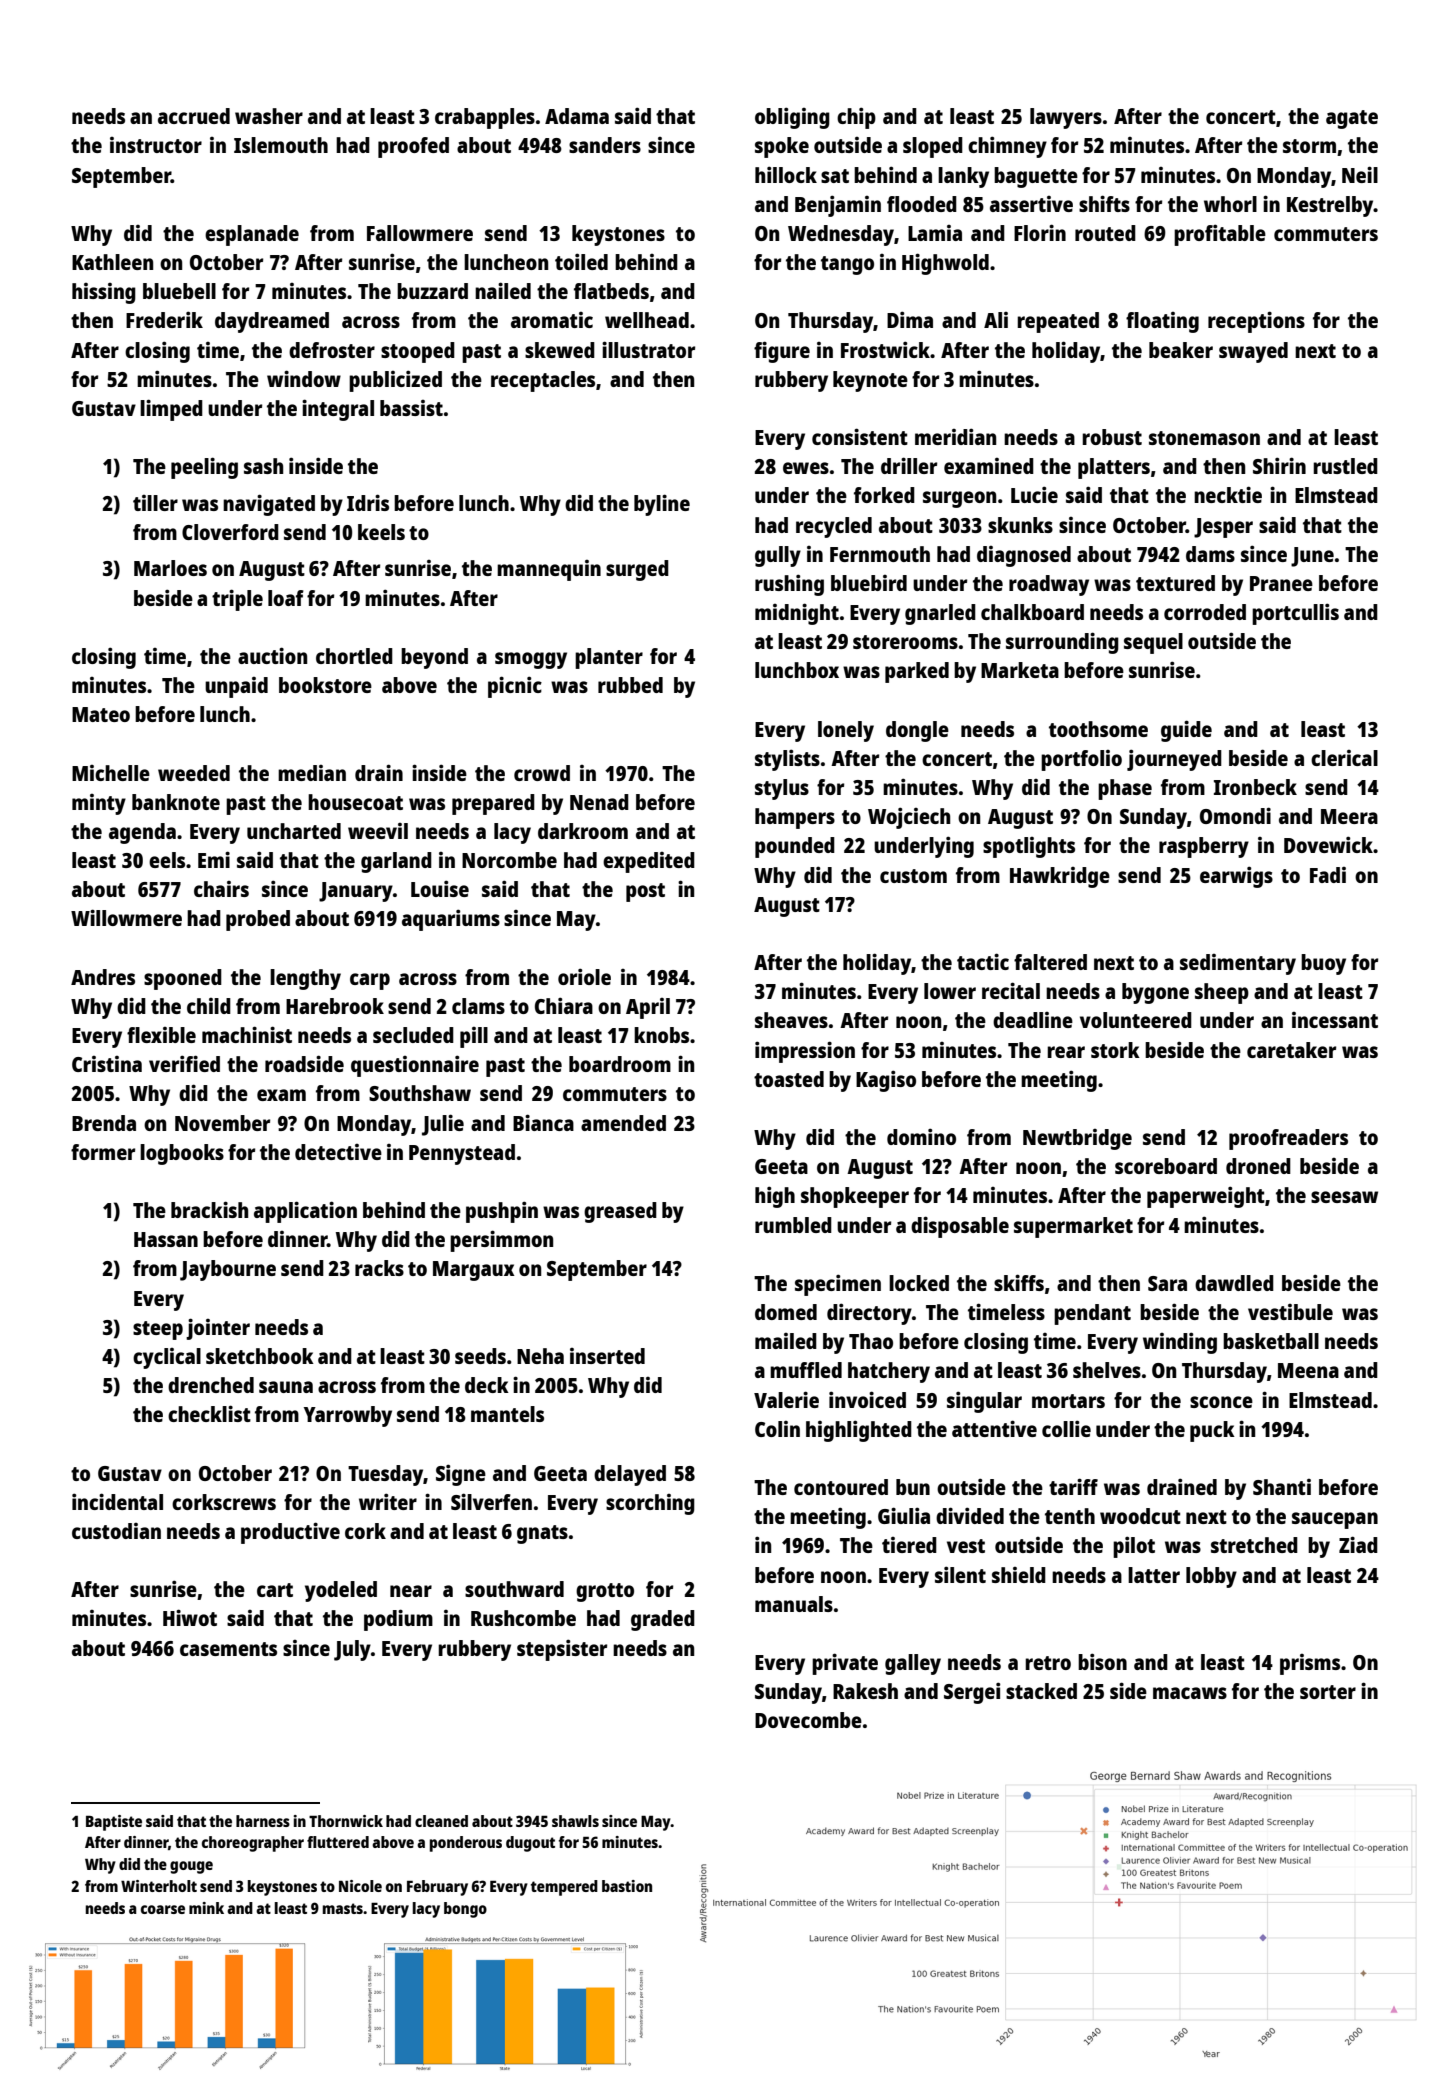 The height and width of the screenshot is (2100, 1450). I want to click on swayed, so click(1253, 352).
